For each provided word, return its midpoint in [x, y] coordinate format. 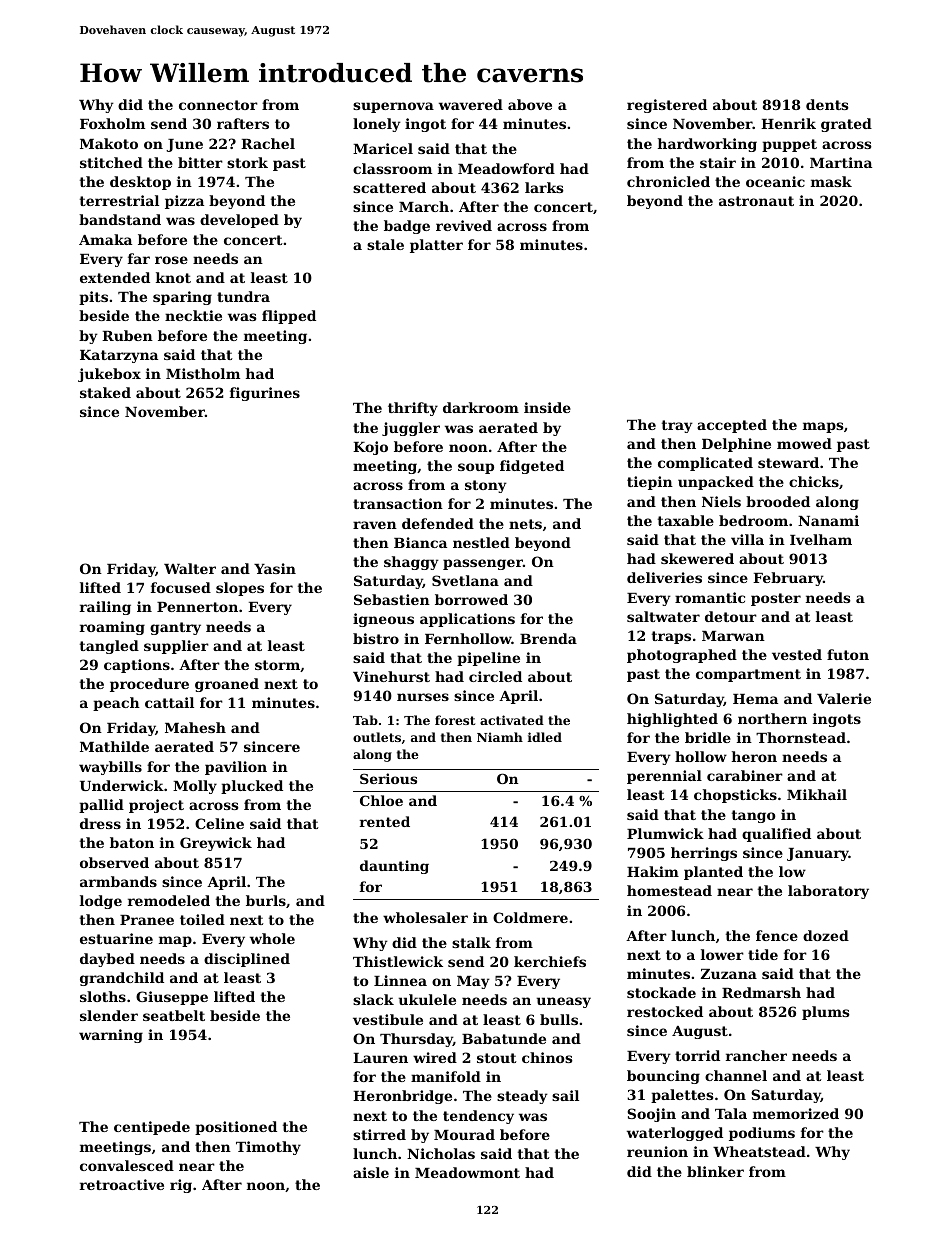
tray [677, 426]
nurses [423, 697]
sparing [182, 298]
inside [547, 407]
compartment [748, 675]
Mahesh [195, 727]
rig [181, 1186]
